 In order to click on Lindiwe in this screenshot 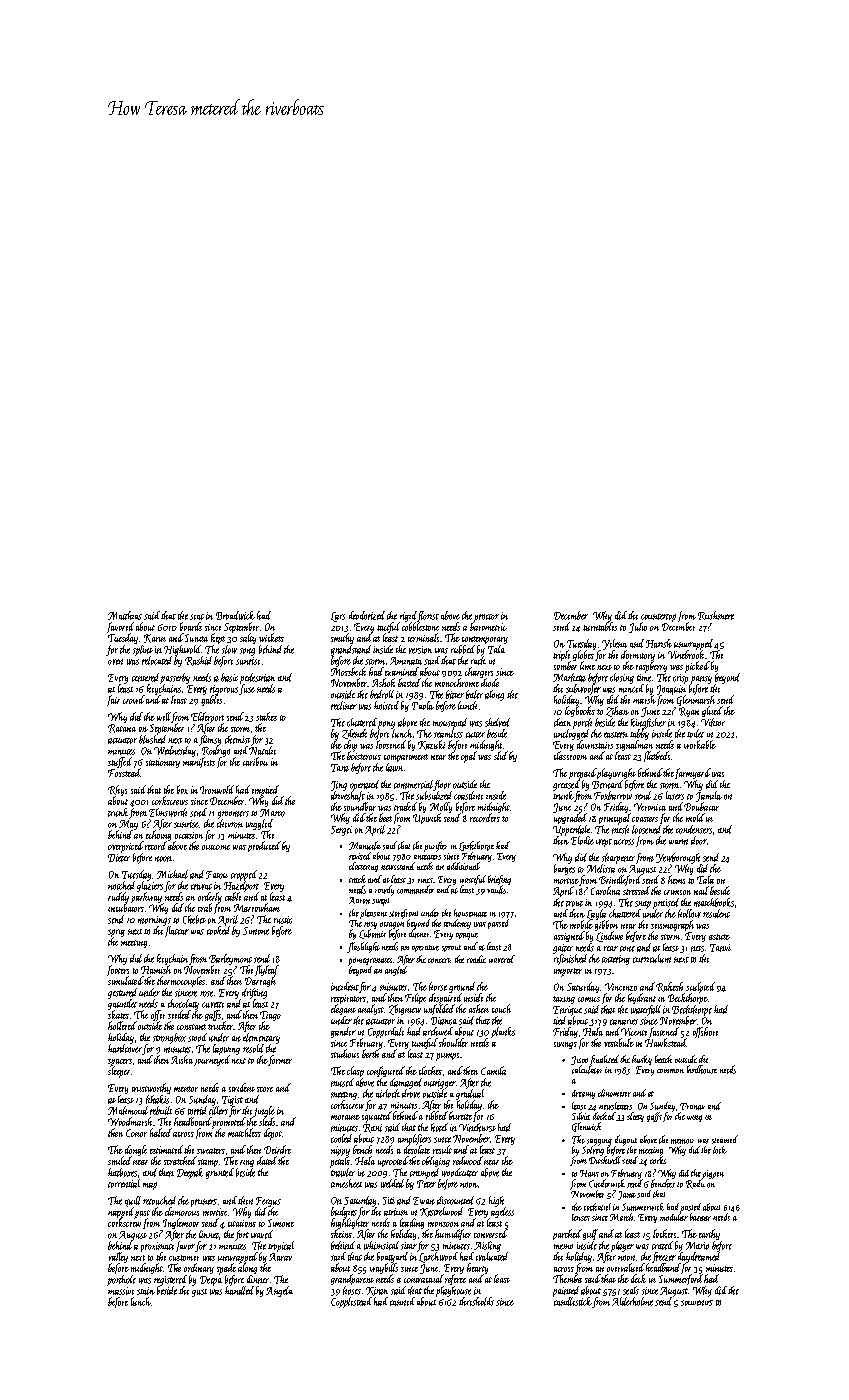, I will do `click(609, 936)`.
